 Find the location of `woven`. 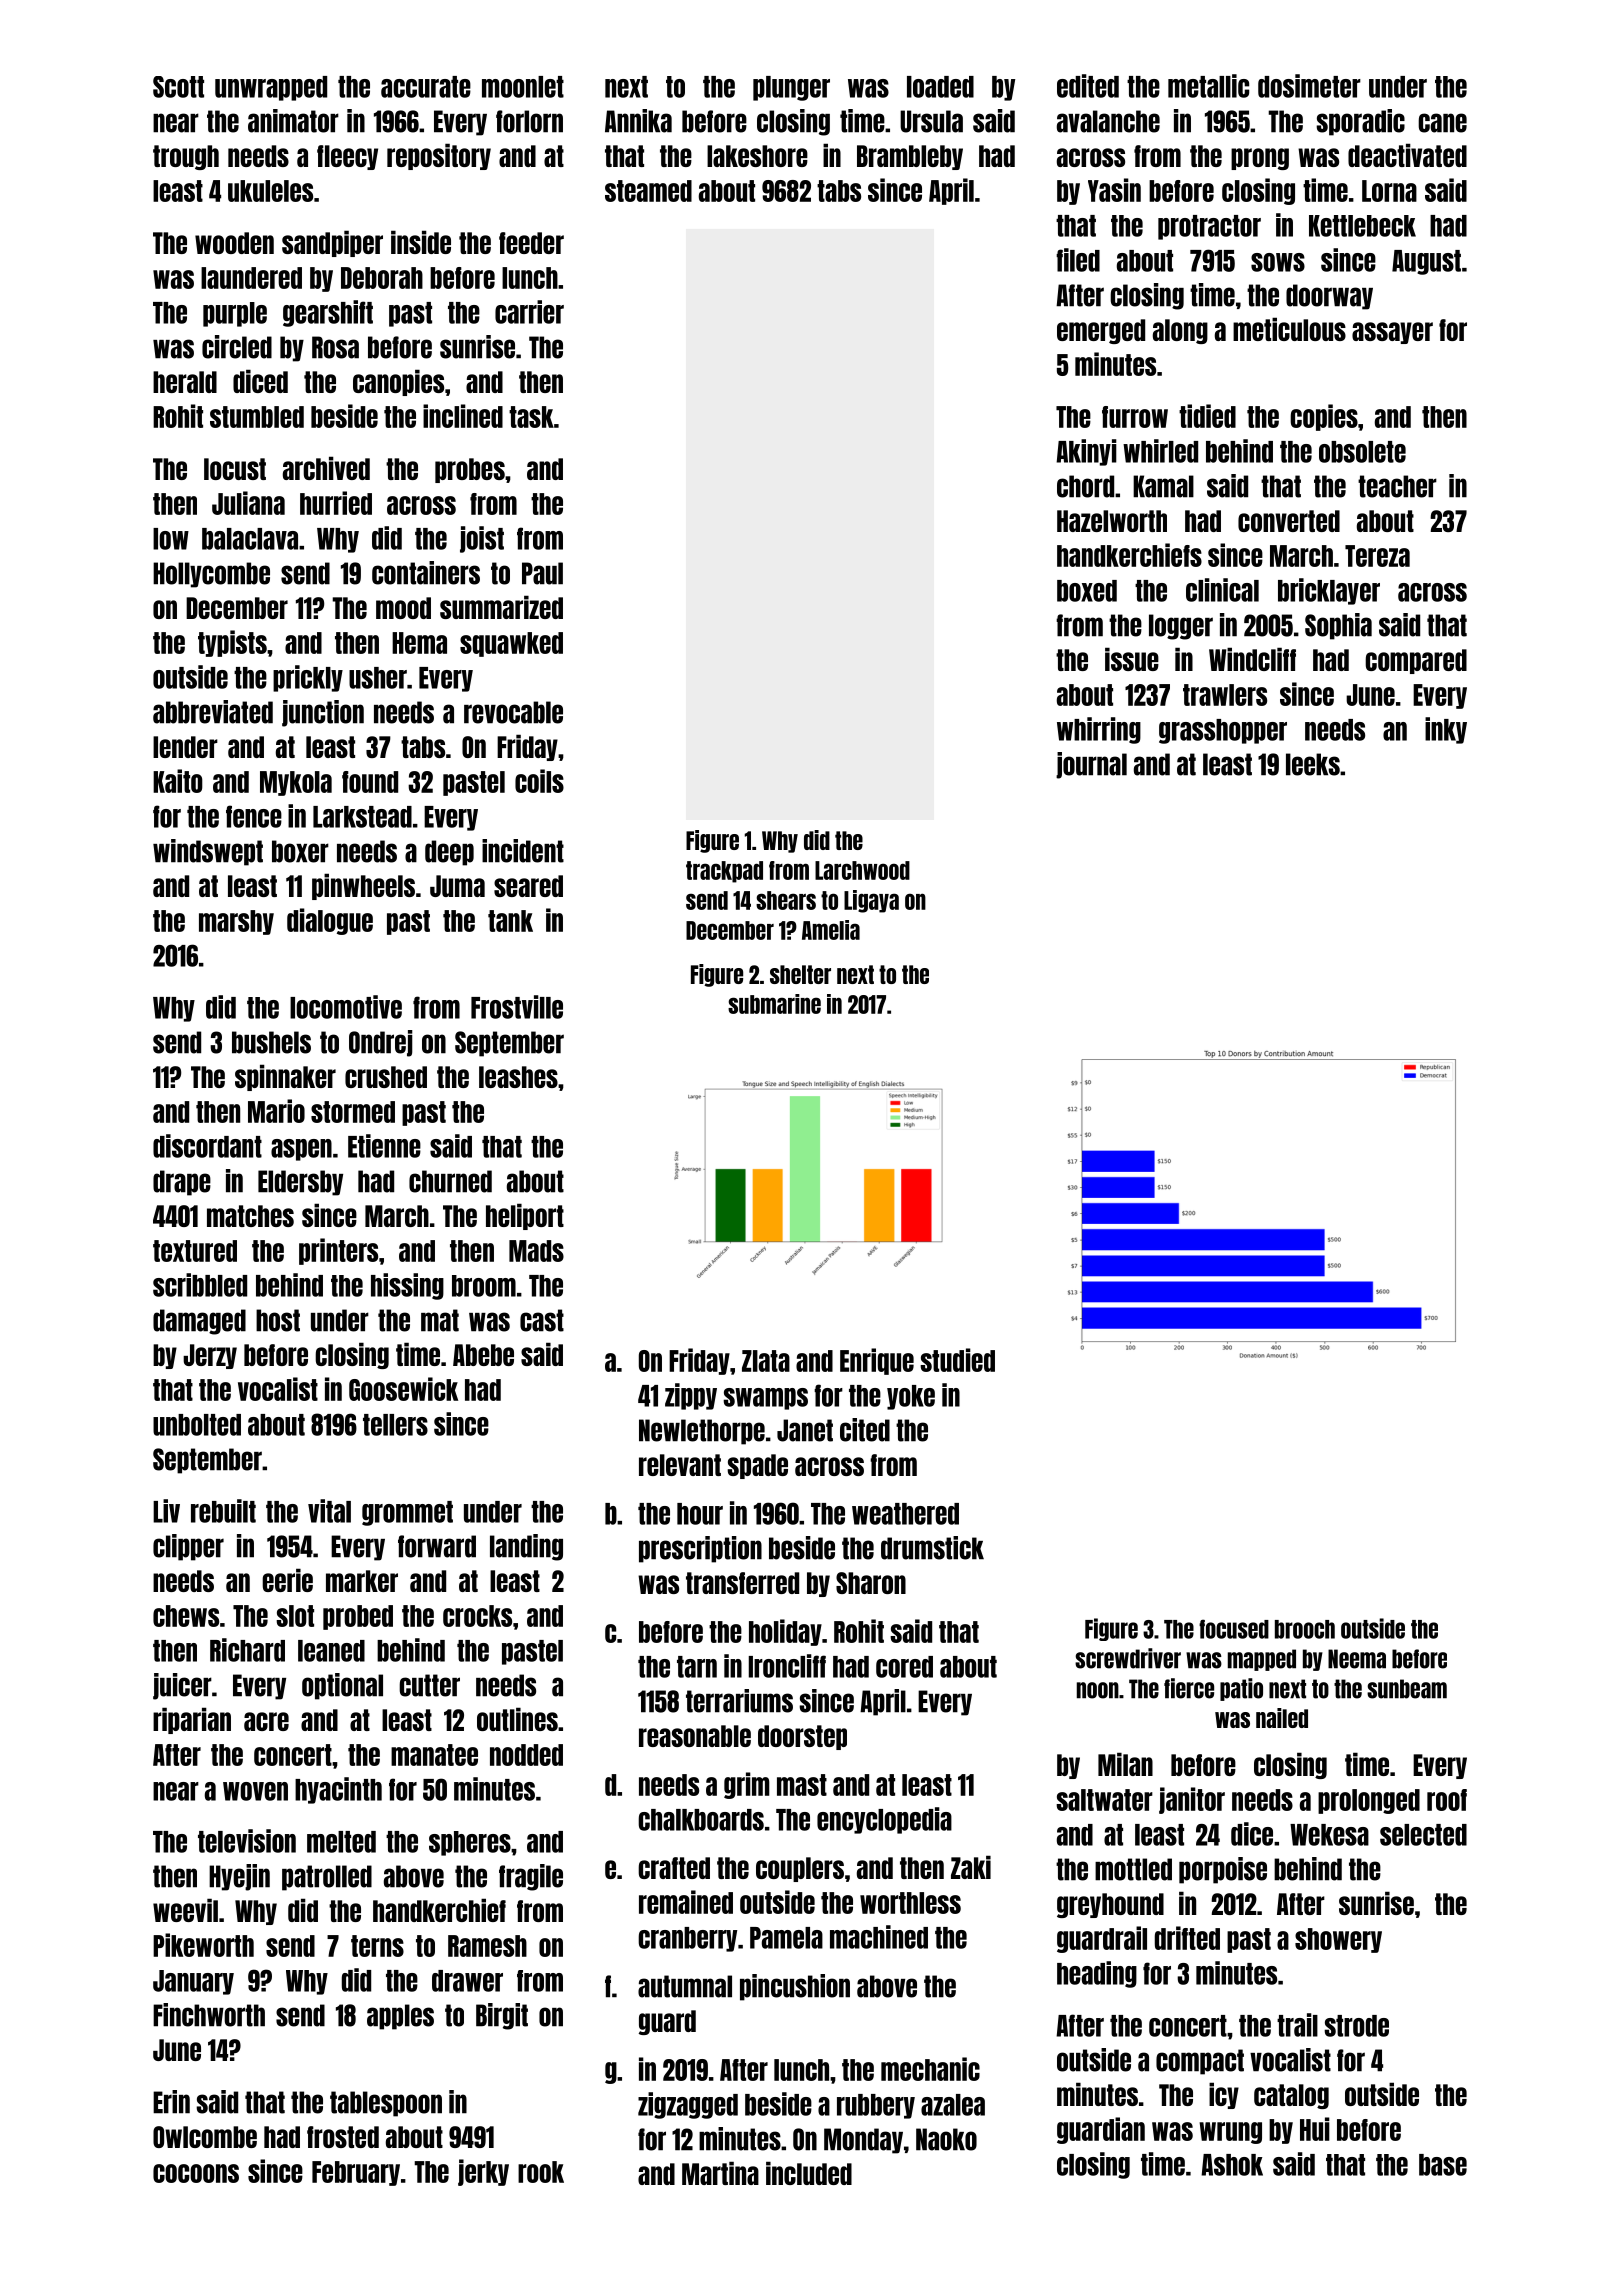

woven is located at coordinates (255, 1791).
